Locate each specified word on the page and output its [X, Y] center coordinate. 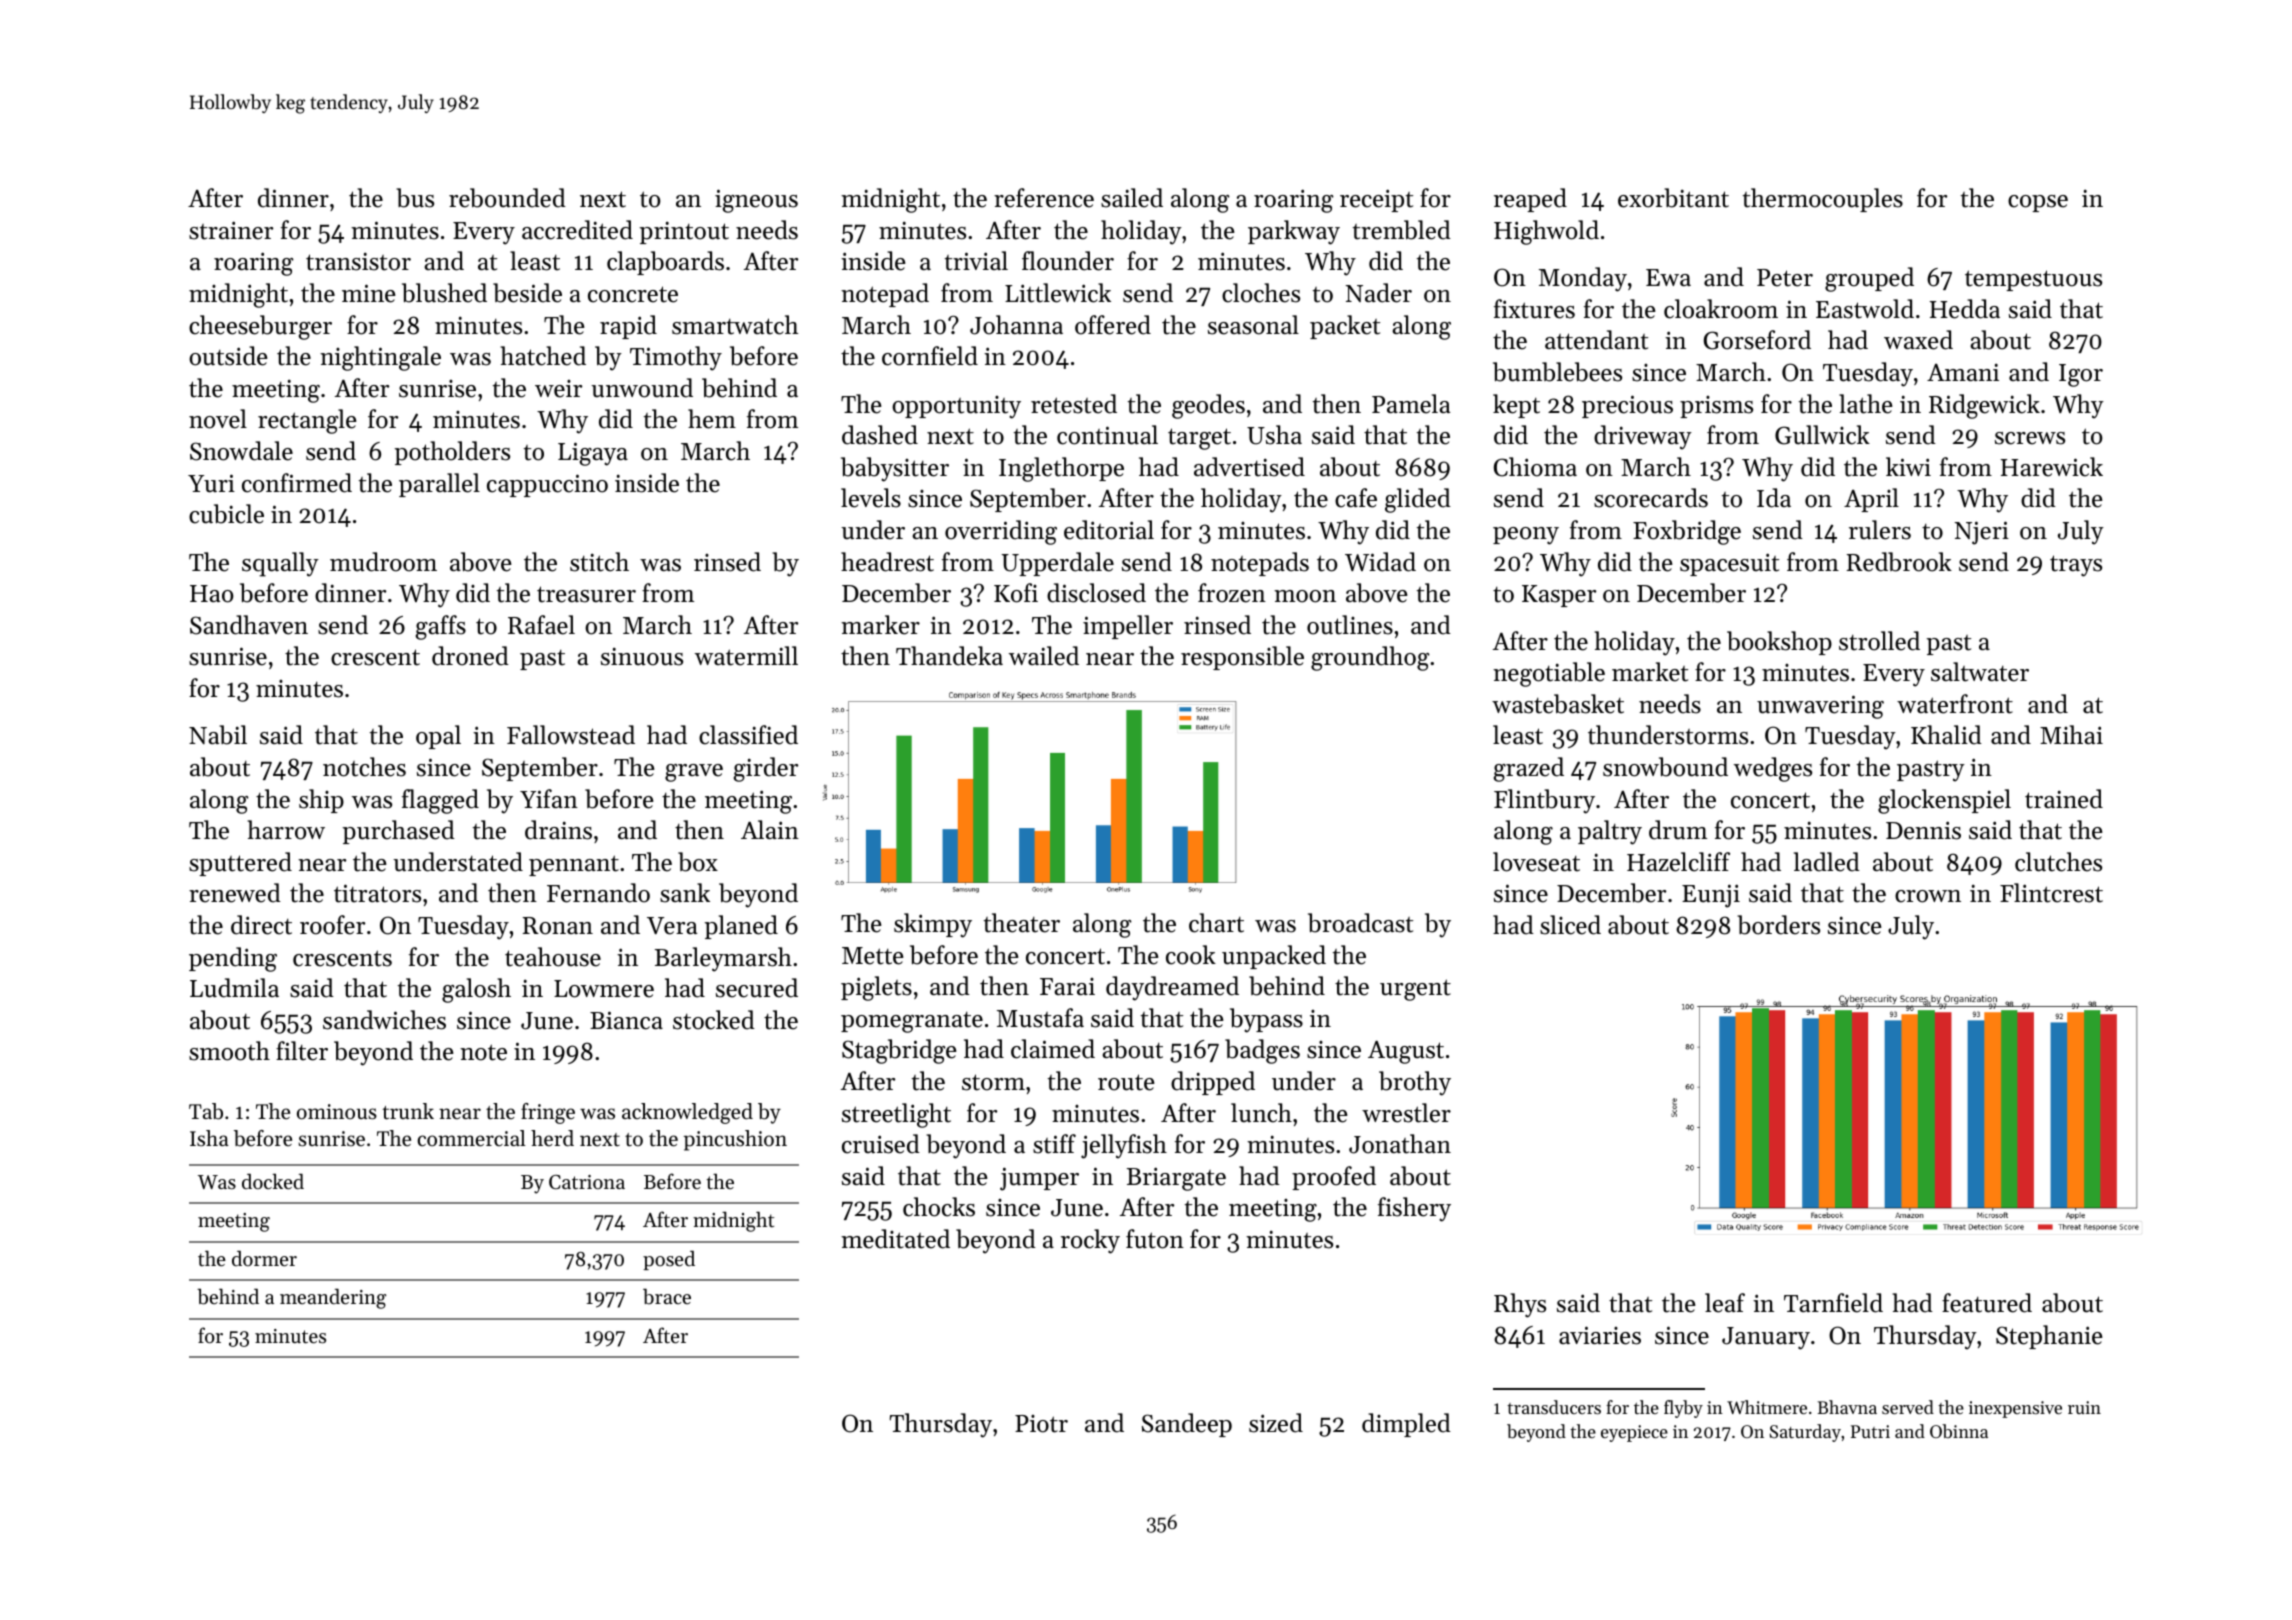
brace [667, 1296]
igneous [756, 201]
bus [415, 198]
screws [2030, 438]
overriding [1001, 532]
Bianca [626, 1020]
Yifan [549, 798]
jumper [1039, 1179]
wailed [1044, 656]
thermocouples [1823, 200]
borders [1778, 925]
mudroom [383, 562]
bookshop [1779, 643]
